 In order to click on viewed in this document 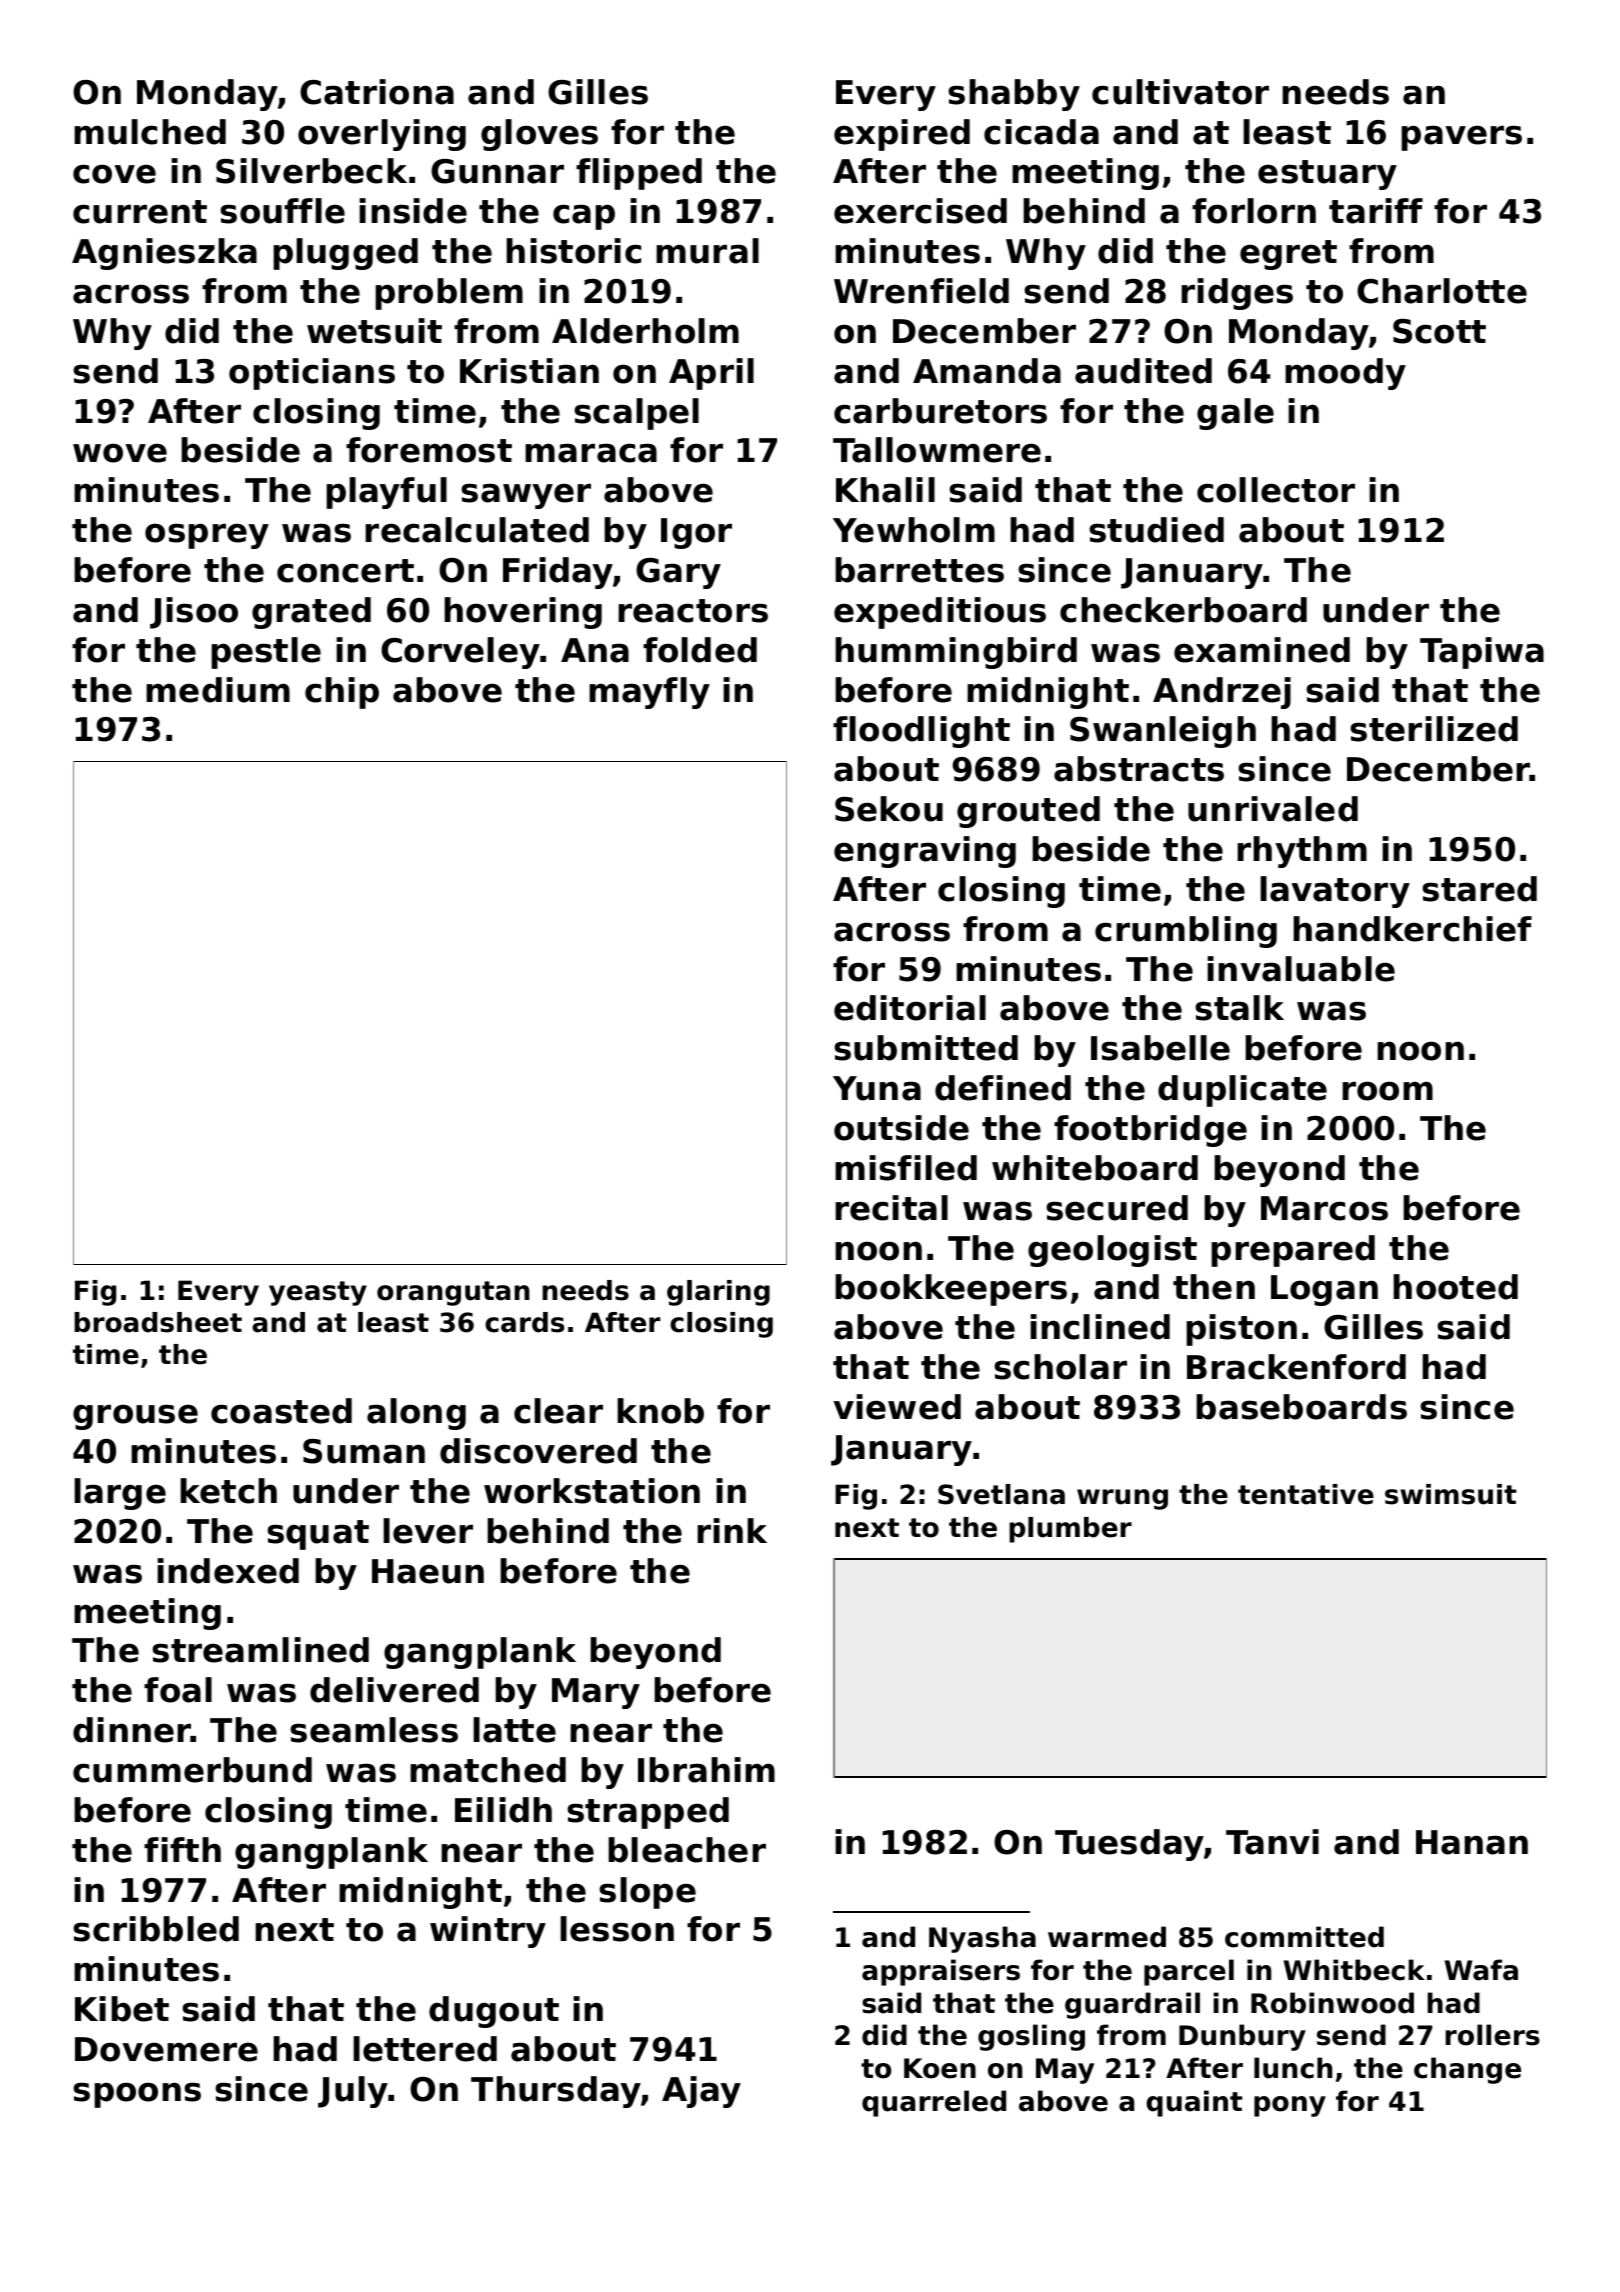, I will do `click(897, 1407)`.
